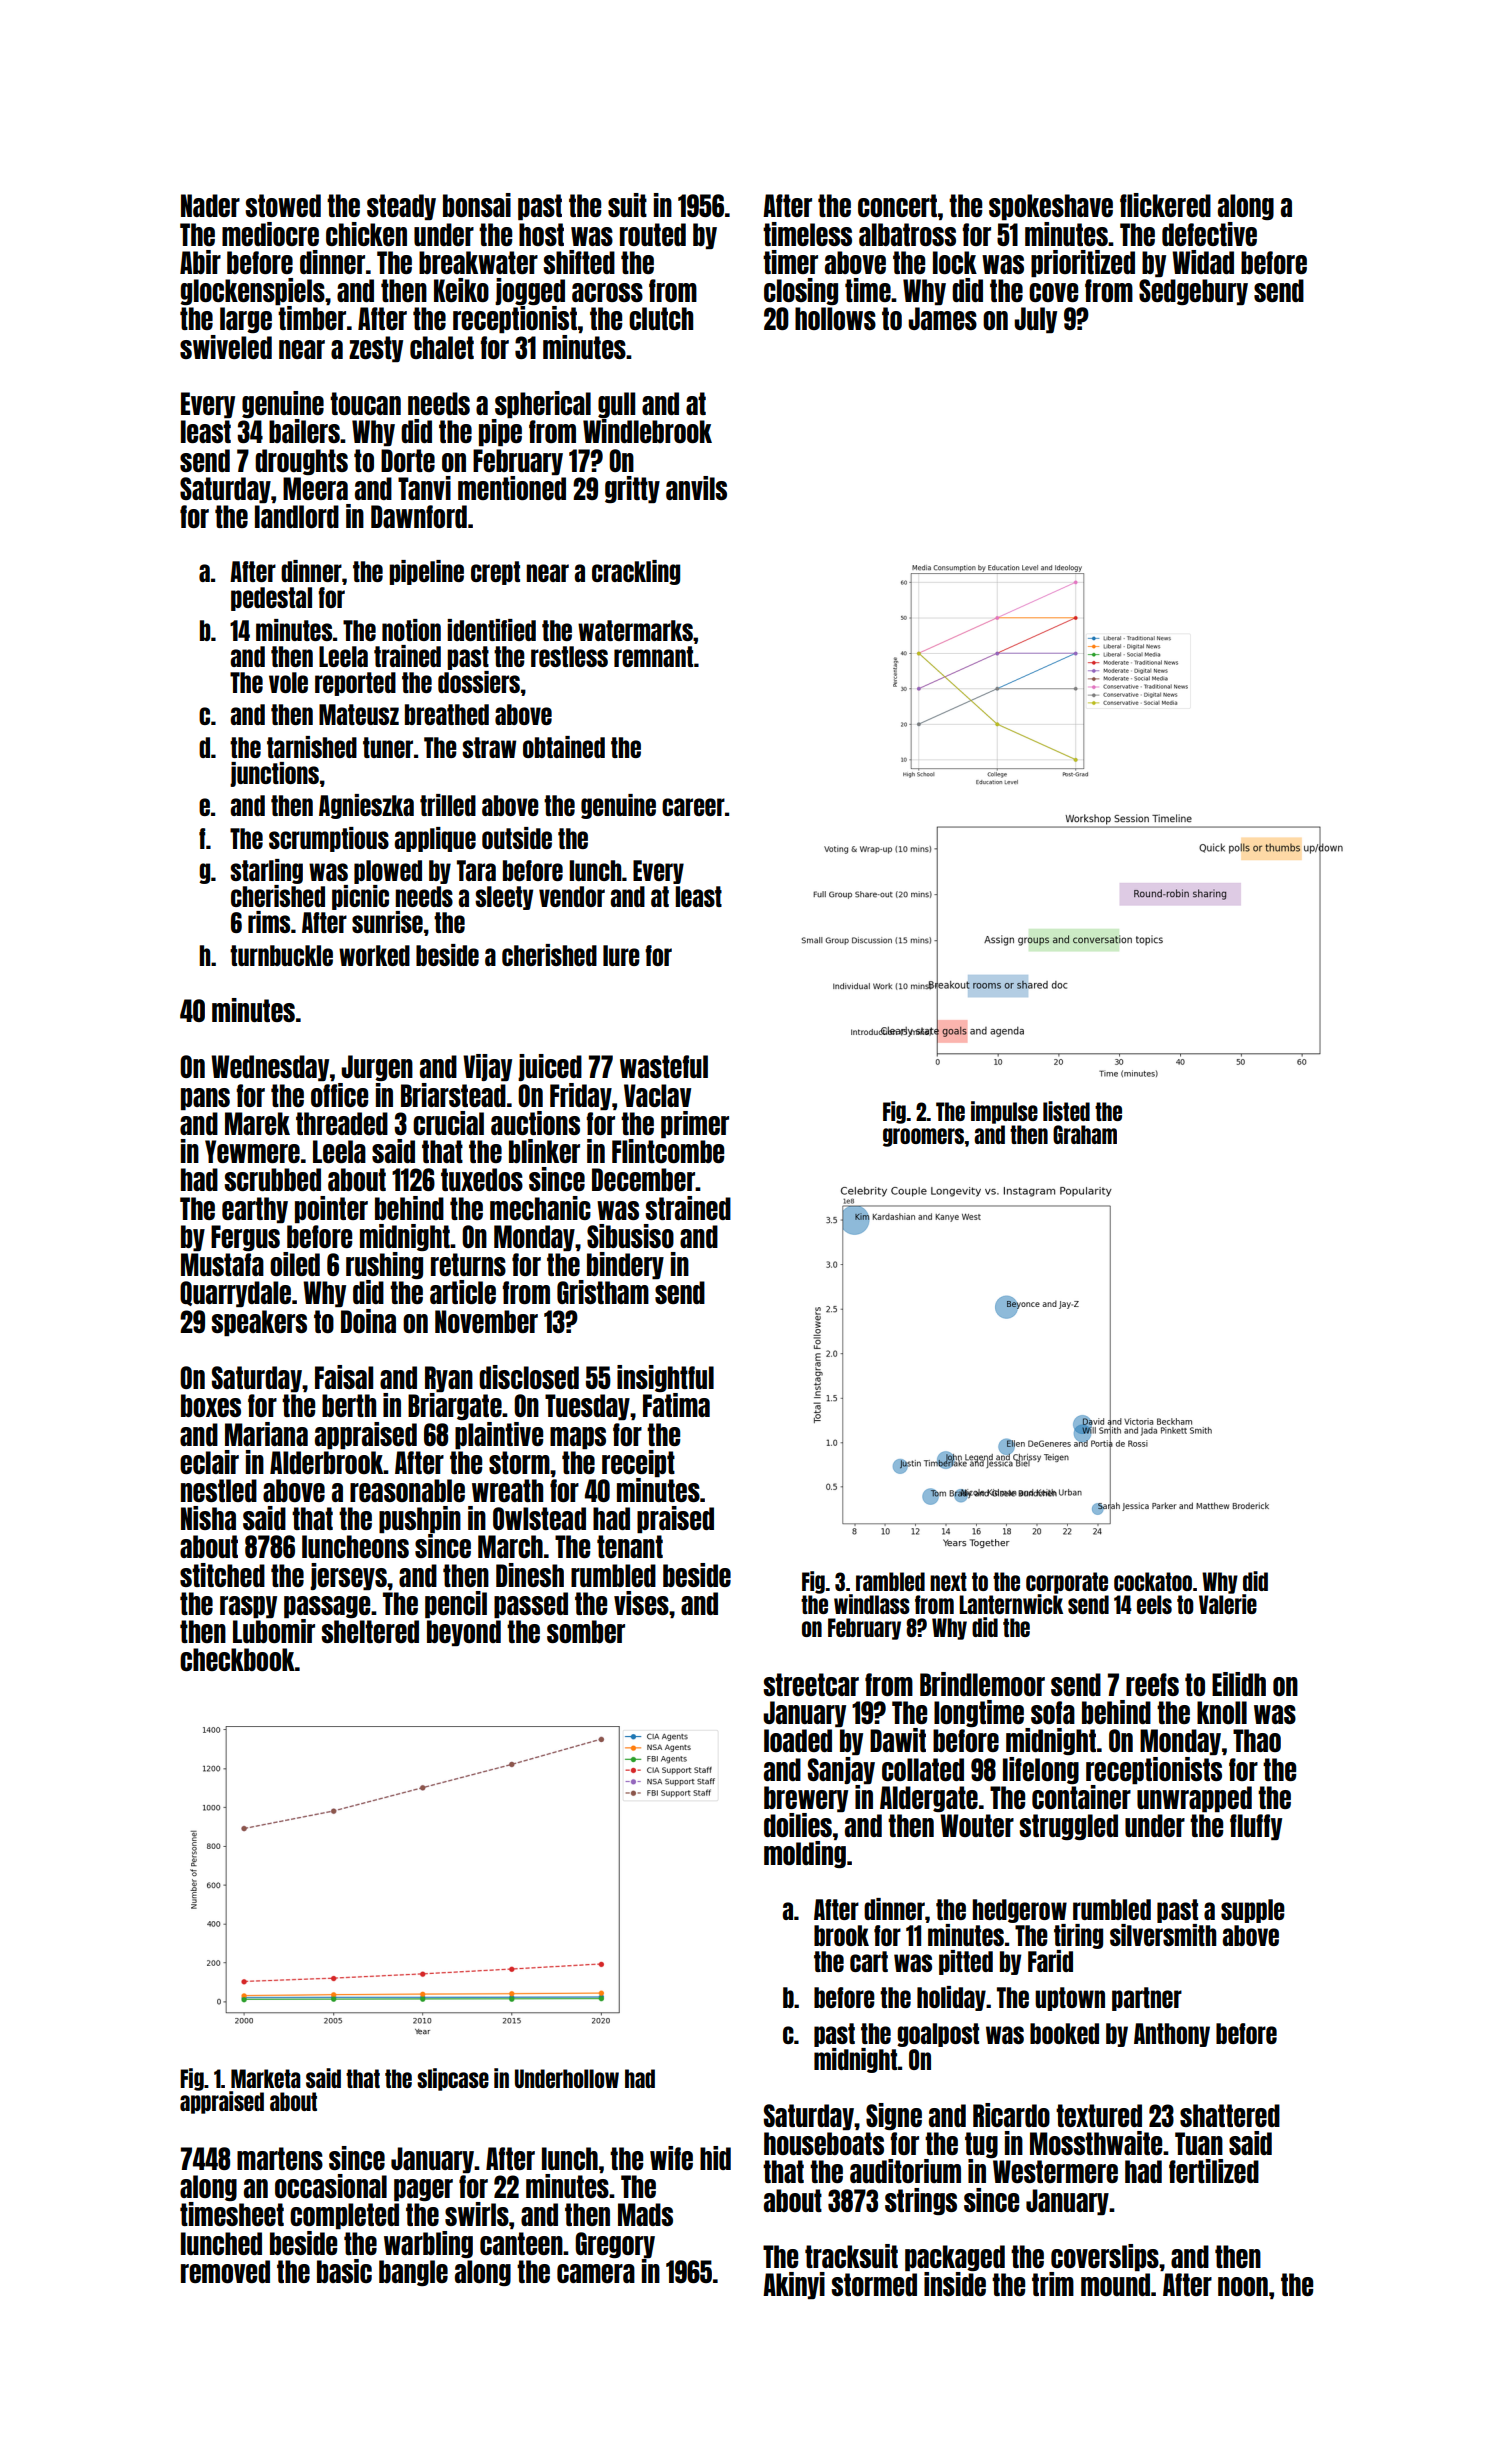 The width and height of the screenshot is (1496, 2464). Describe the element at coordinates (1067, 1583) in the screenshot. I see `corporate` at that location.
